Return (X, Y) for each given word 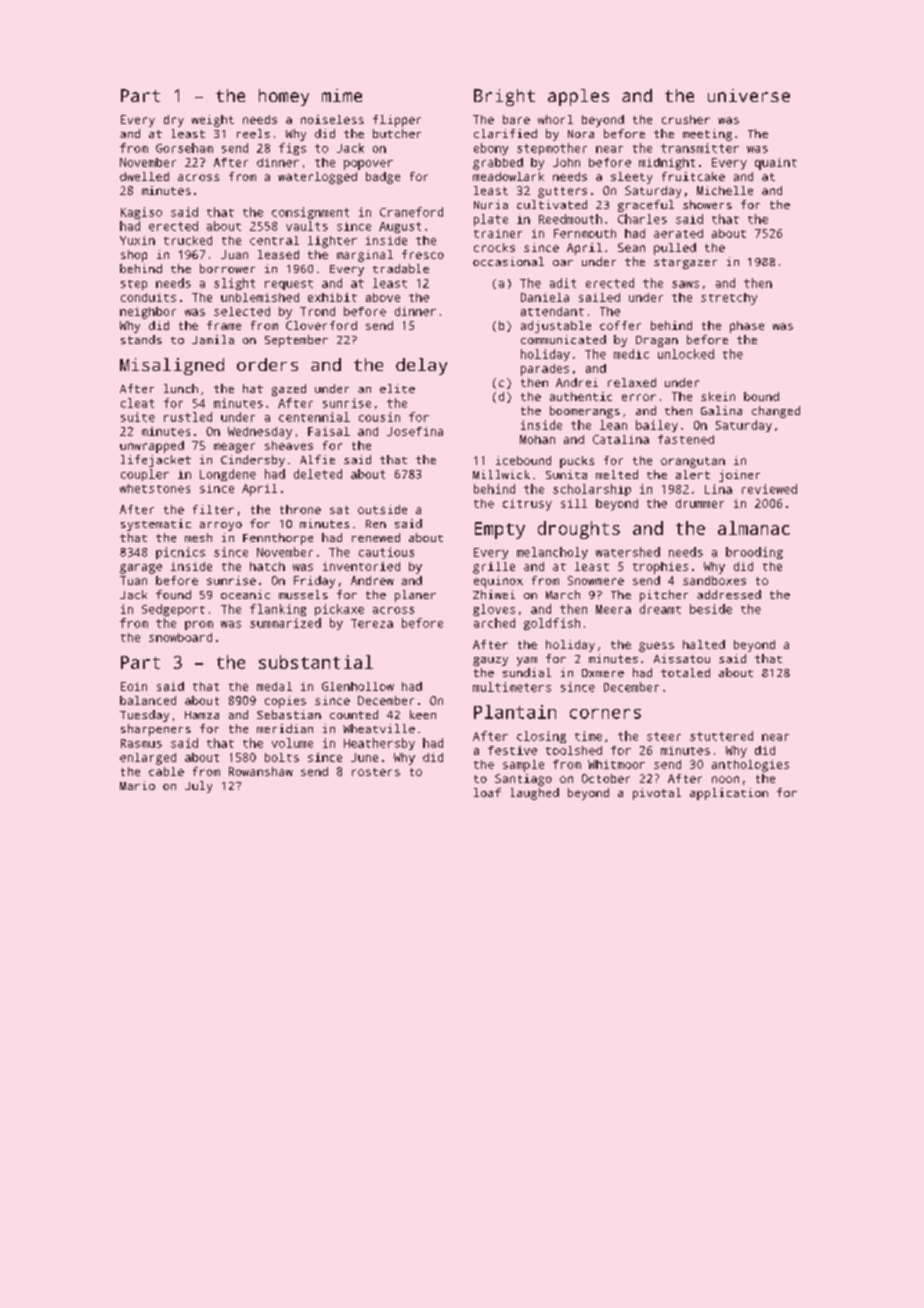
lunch (181, 388)
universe (749, 95)
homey (284, 97)
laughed (535, 794)
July (198, 787)
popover (368, 165)
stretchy (729, 299)
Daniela (545, 297)
